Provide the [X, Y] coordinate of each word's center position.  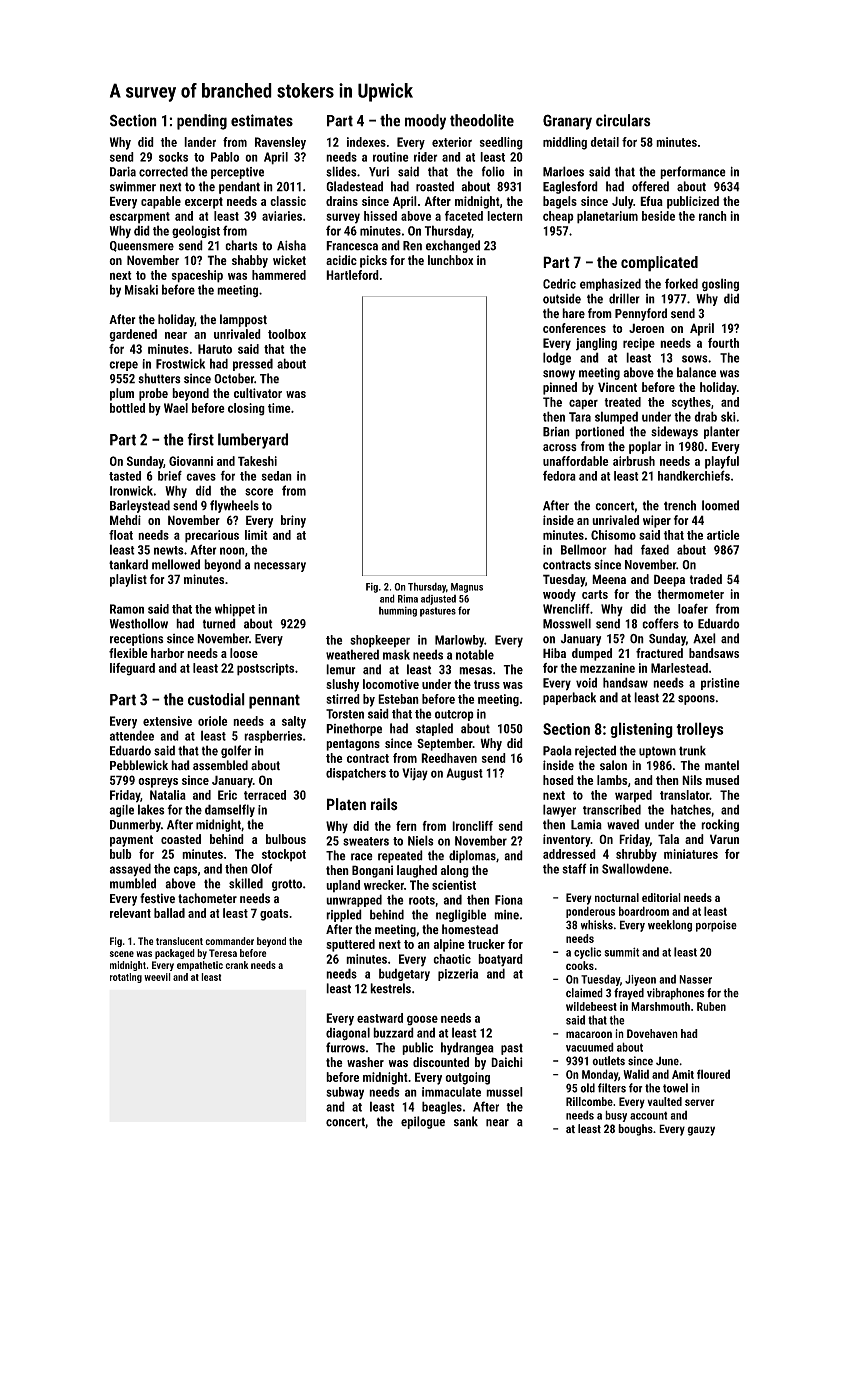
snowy [559, 375]
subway [345, 1093]
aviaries [282, 216]
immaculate [451, 1092]
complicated [659, 264]
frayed [629, 994]
